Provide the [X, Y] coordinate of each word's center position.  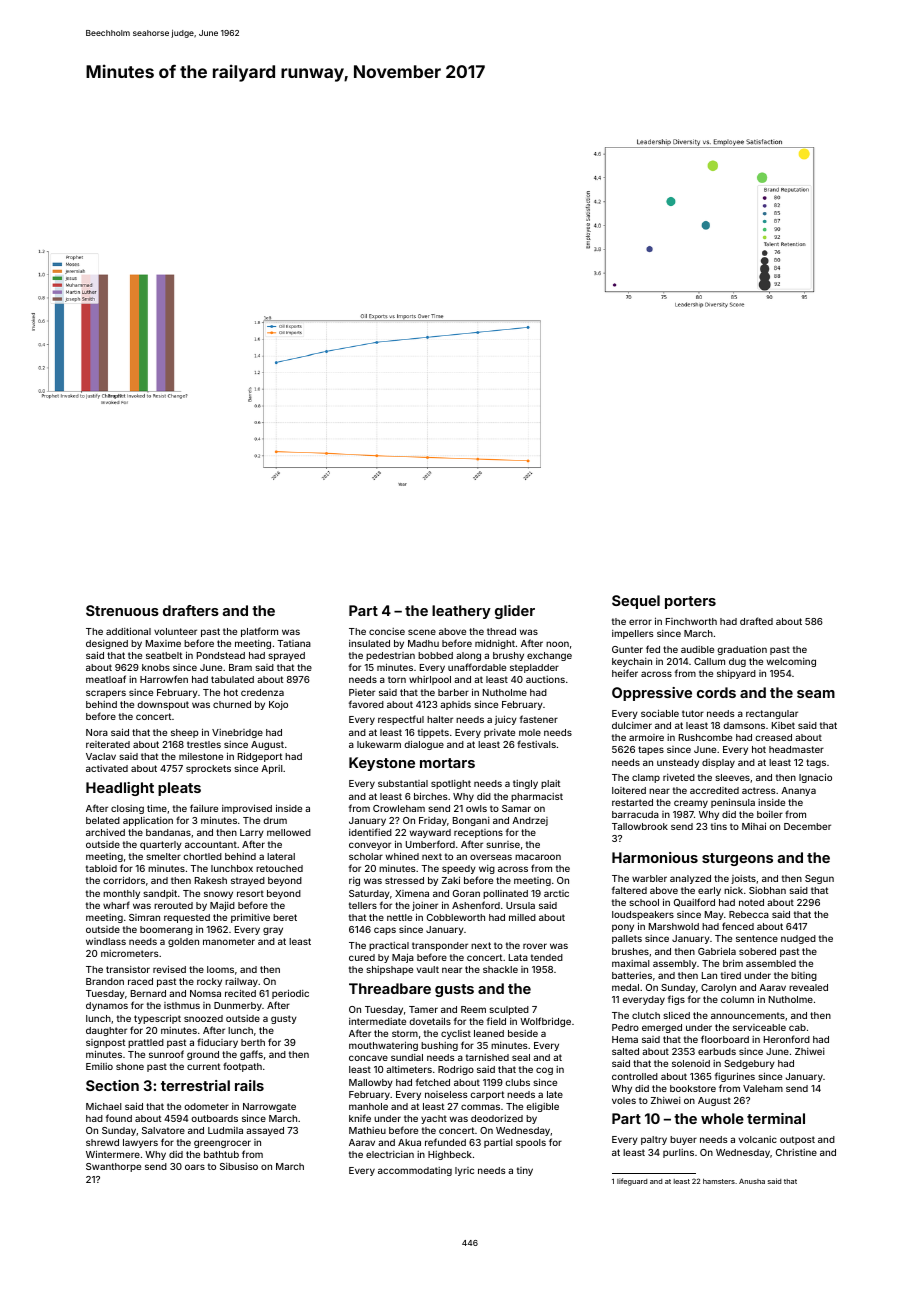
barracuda [635, 814]
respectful [401, 720]
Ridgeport [260, 757]
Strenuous [122, 610]
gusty [284, 1019]
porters [690, 602]
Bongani [471, 821]
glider [515, 612]
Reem [473, 1009]
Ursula [520, 905]
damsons [744, 725]
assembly [675, 964]
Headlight [120, 789]
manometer [229, 941]
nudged [798, 939]
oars [195, 1167]
